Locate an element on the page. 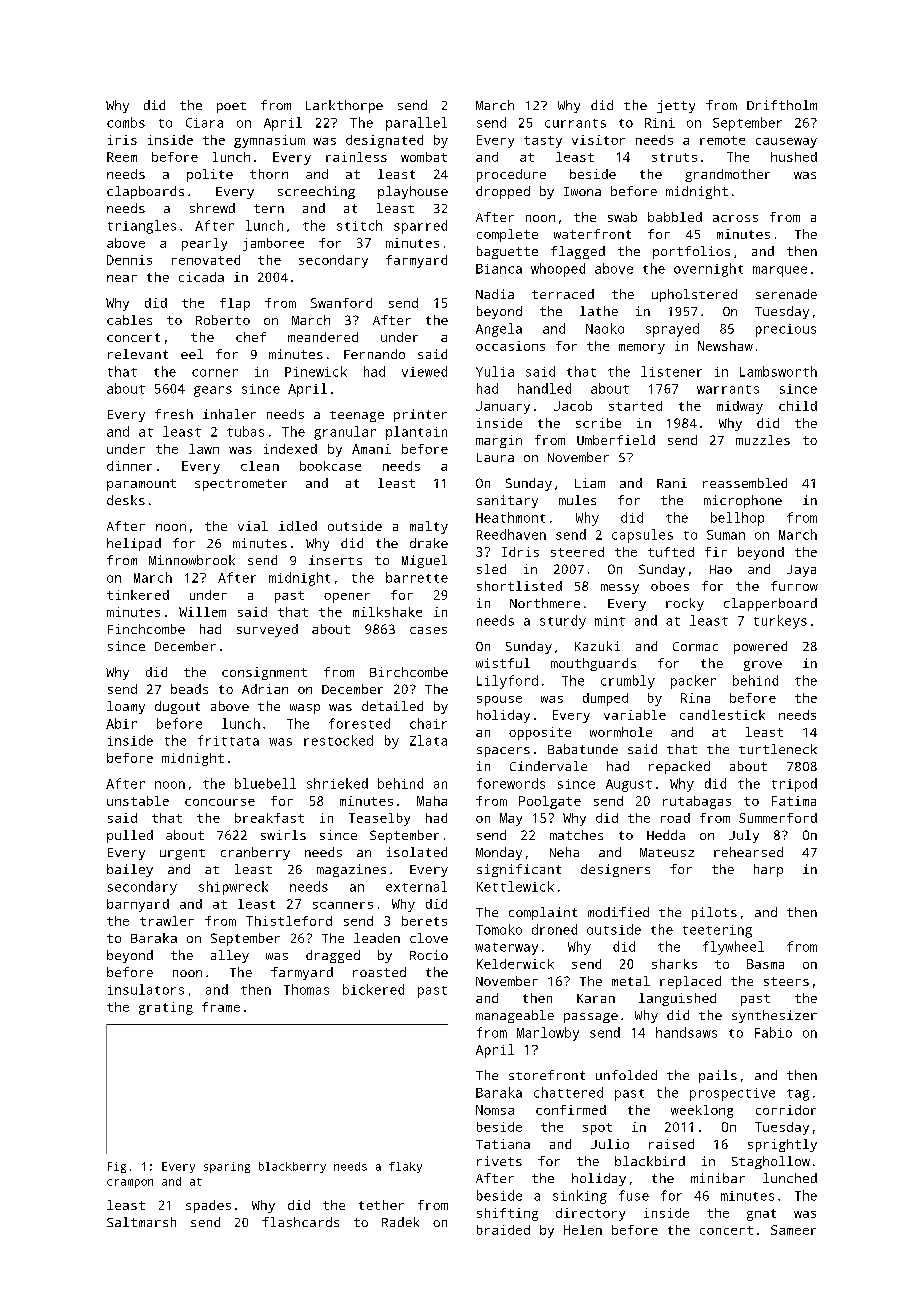  spectrometer is located at coordinates (241, 485).
